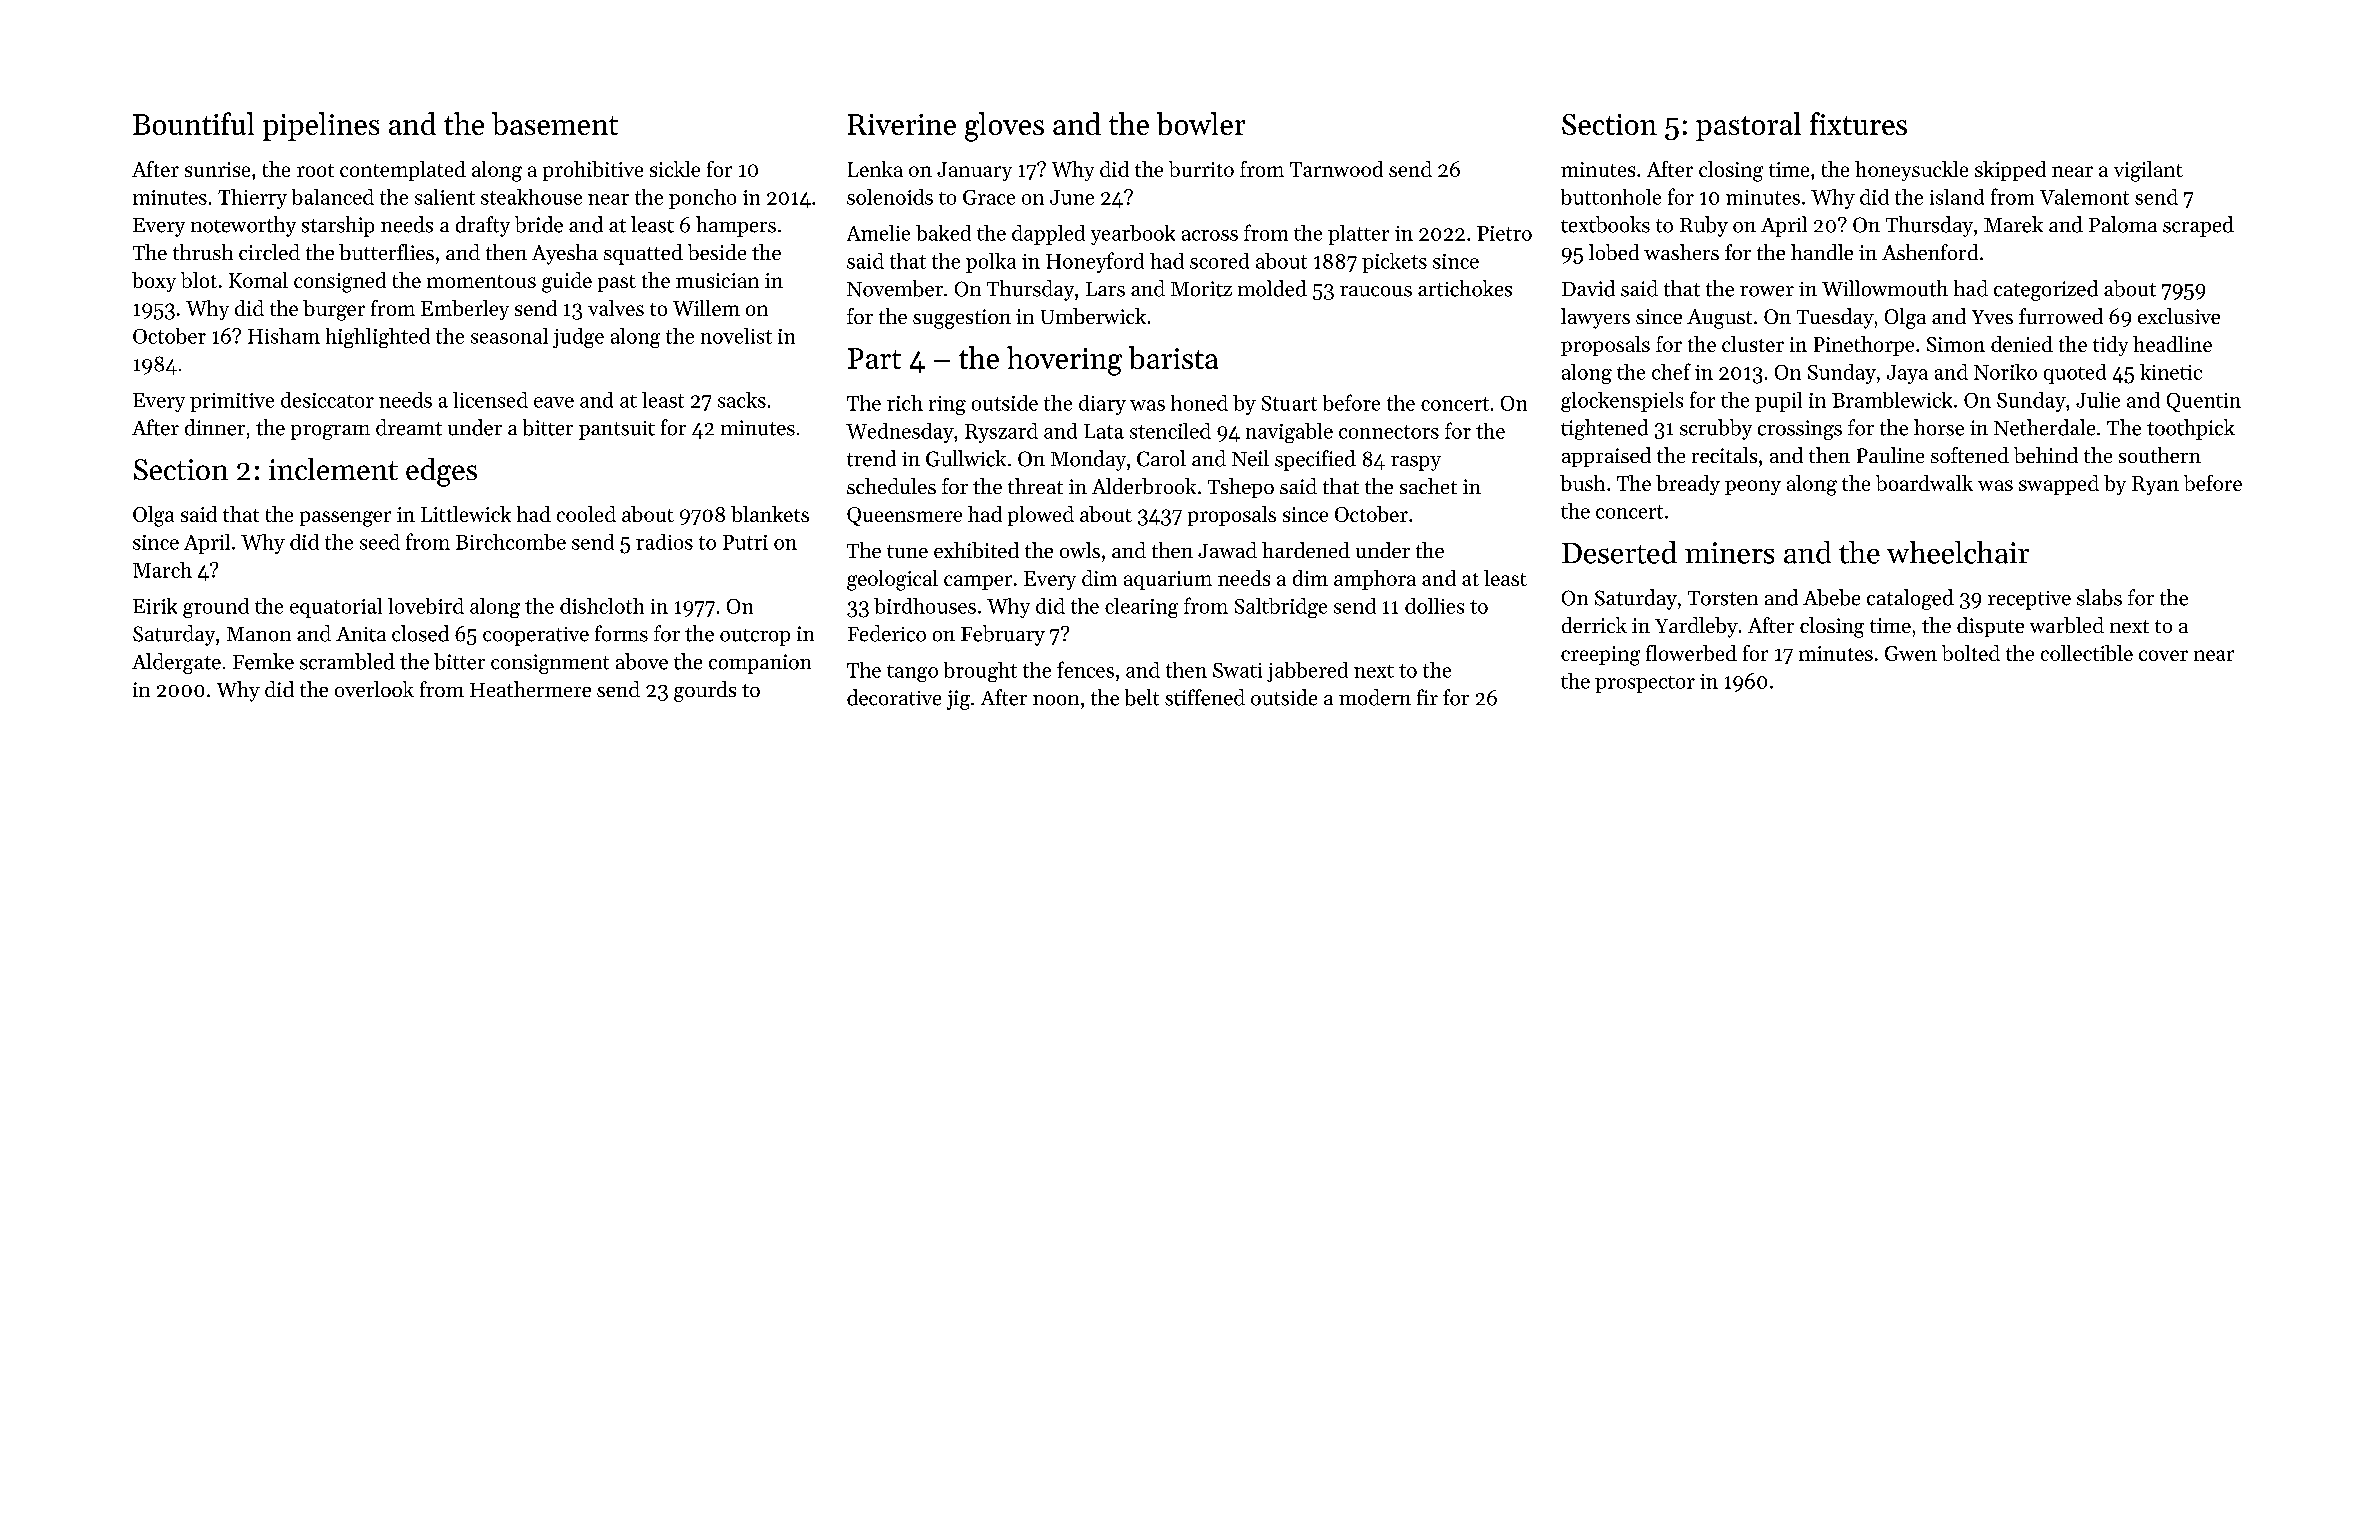 Image resolution: width=2380 pixels, height=1540 pixels. I want to click on cover, so click(2163, 655).
